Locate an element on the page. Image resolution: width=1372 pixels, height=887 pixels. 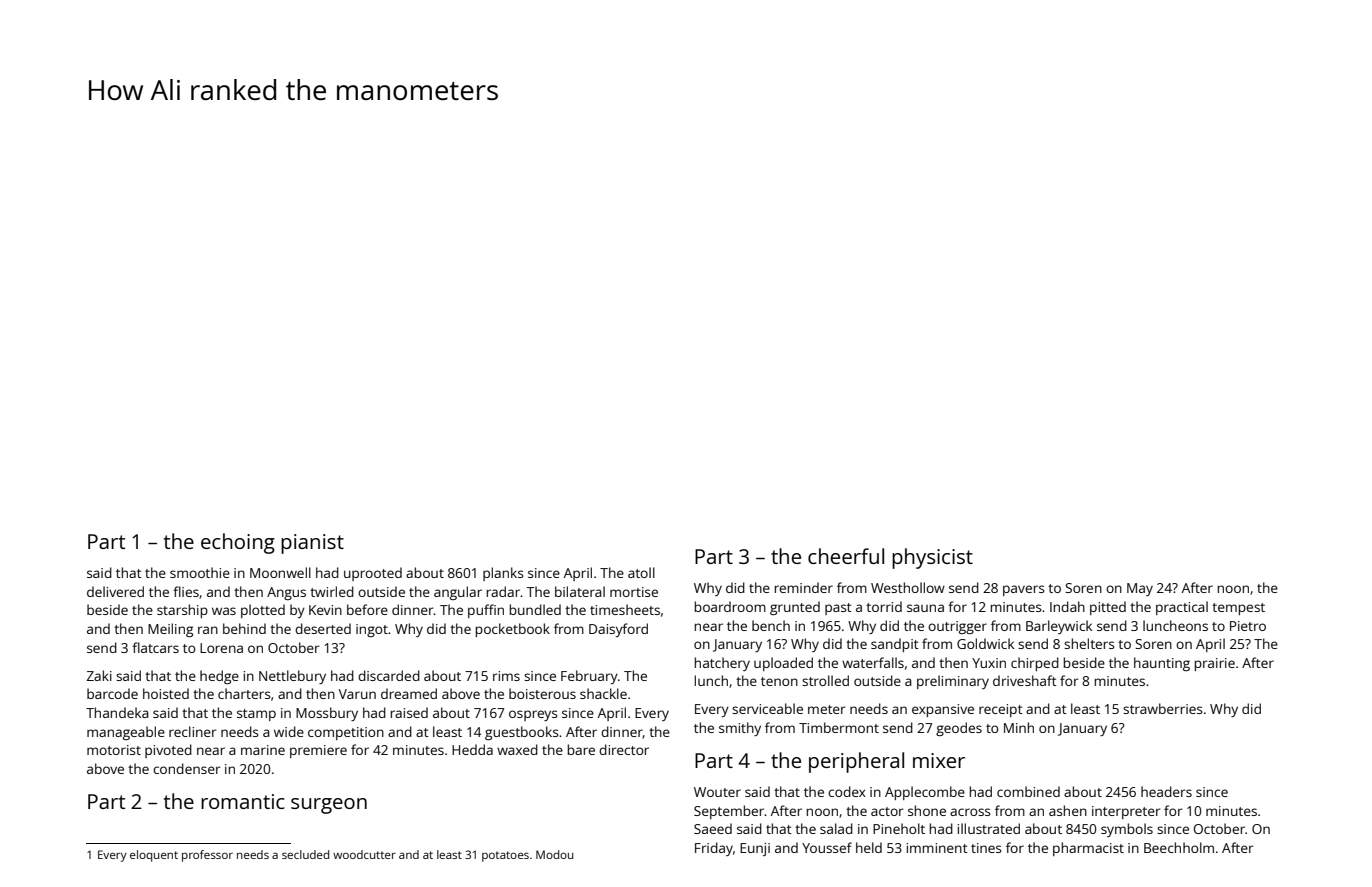
echoing is located at coordinates (238, 543).
